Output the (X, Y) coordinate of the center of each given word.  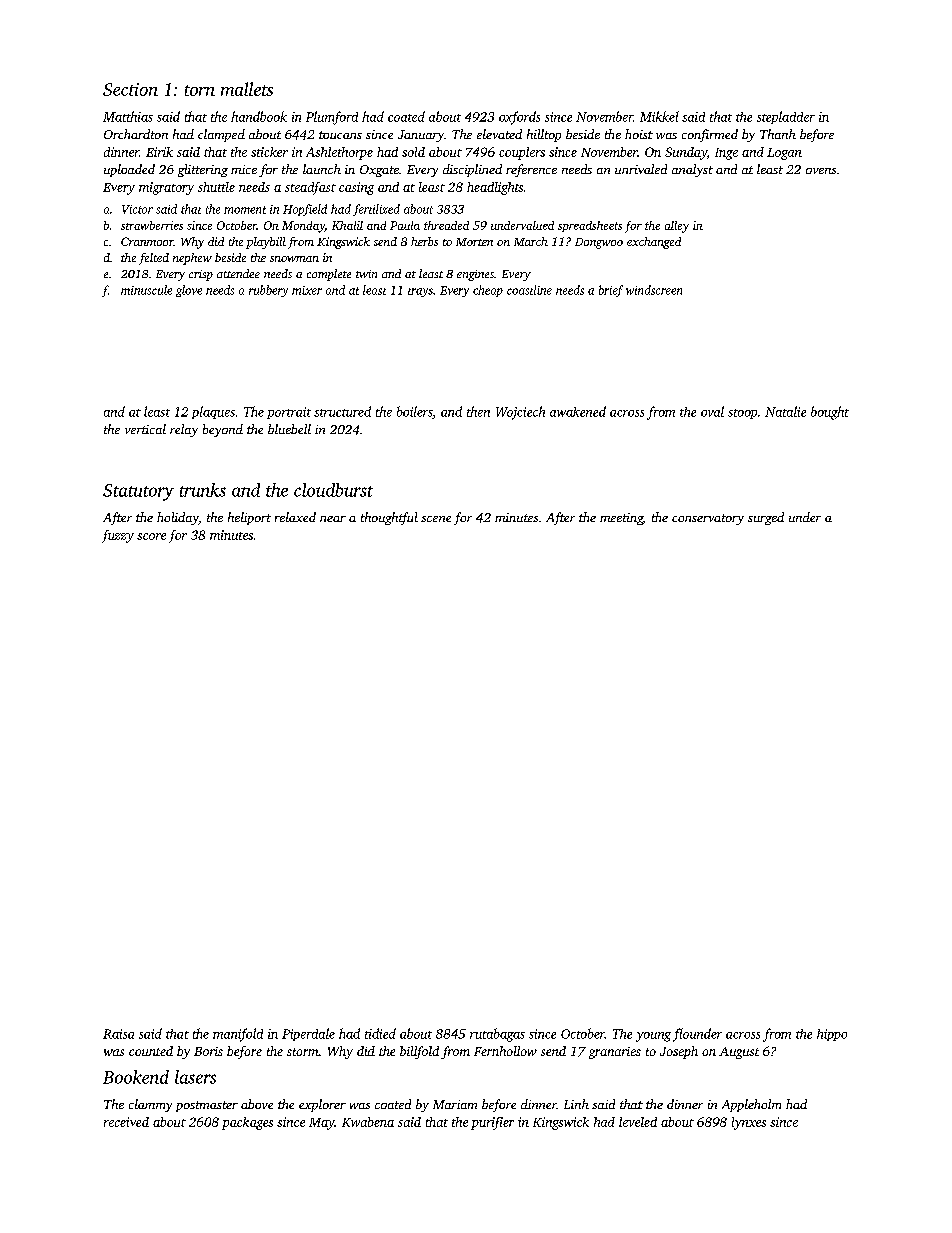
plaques (213, 412)
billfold (419, 1052)
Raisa (118, 1034)
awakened (578, 411)
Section (130, 89)
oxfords (519, 118)
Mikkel (659, 116)
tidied (380, 1033)
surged (766, 518)
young (653, 1037)
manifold (238, 1035)
